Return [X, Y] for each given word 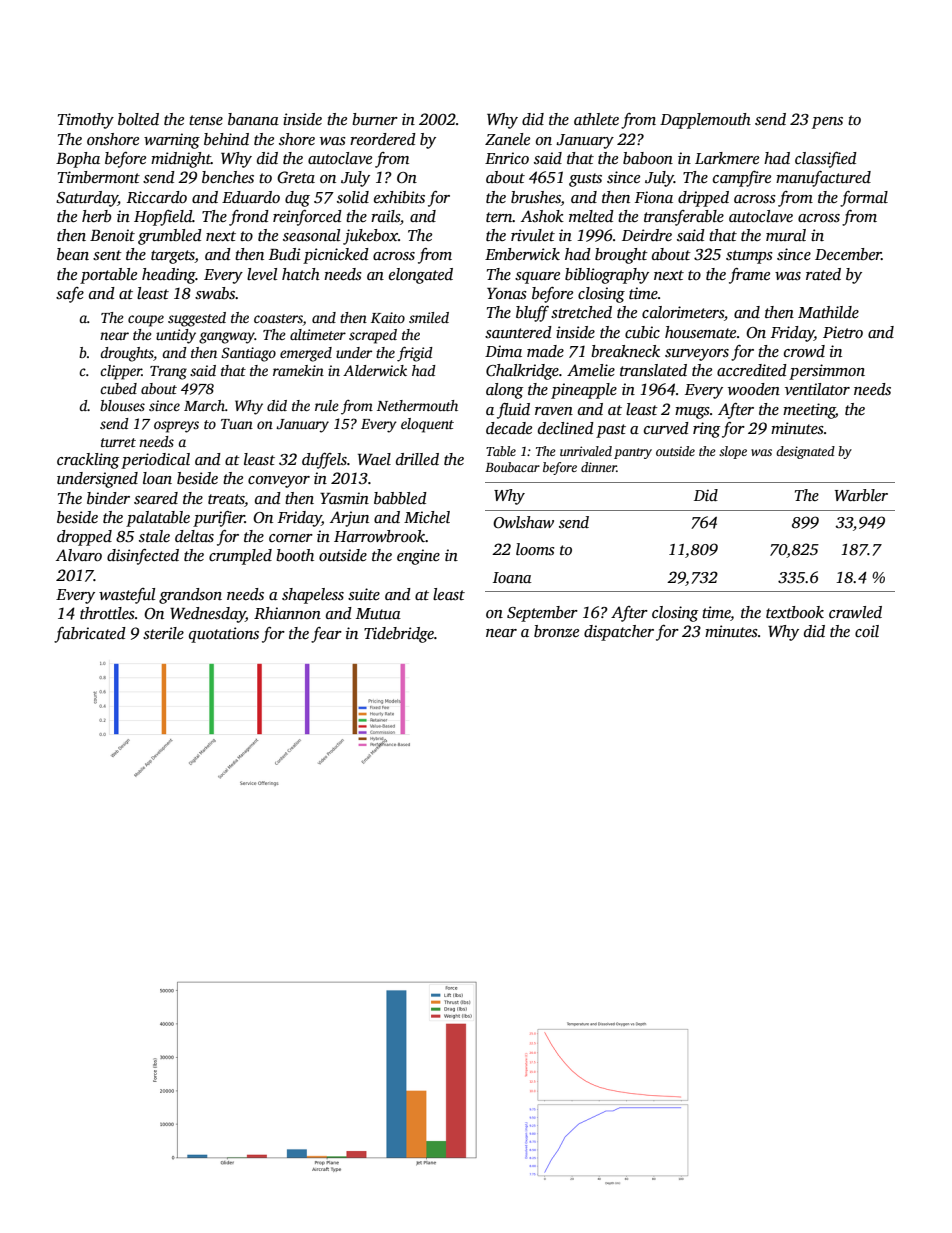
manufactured [823, 179]
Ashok [542, 216]
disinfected [143, 557]
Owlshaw [523, 522]
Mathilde [828, 312]
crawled [855, 612]
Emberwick [522, 254]
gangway [227, 338]
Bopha [78, 160]
